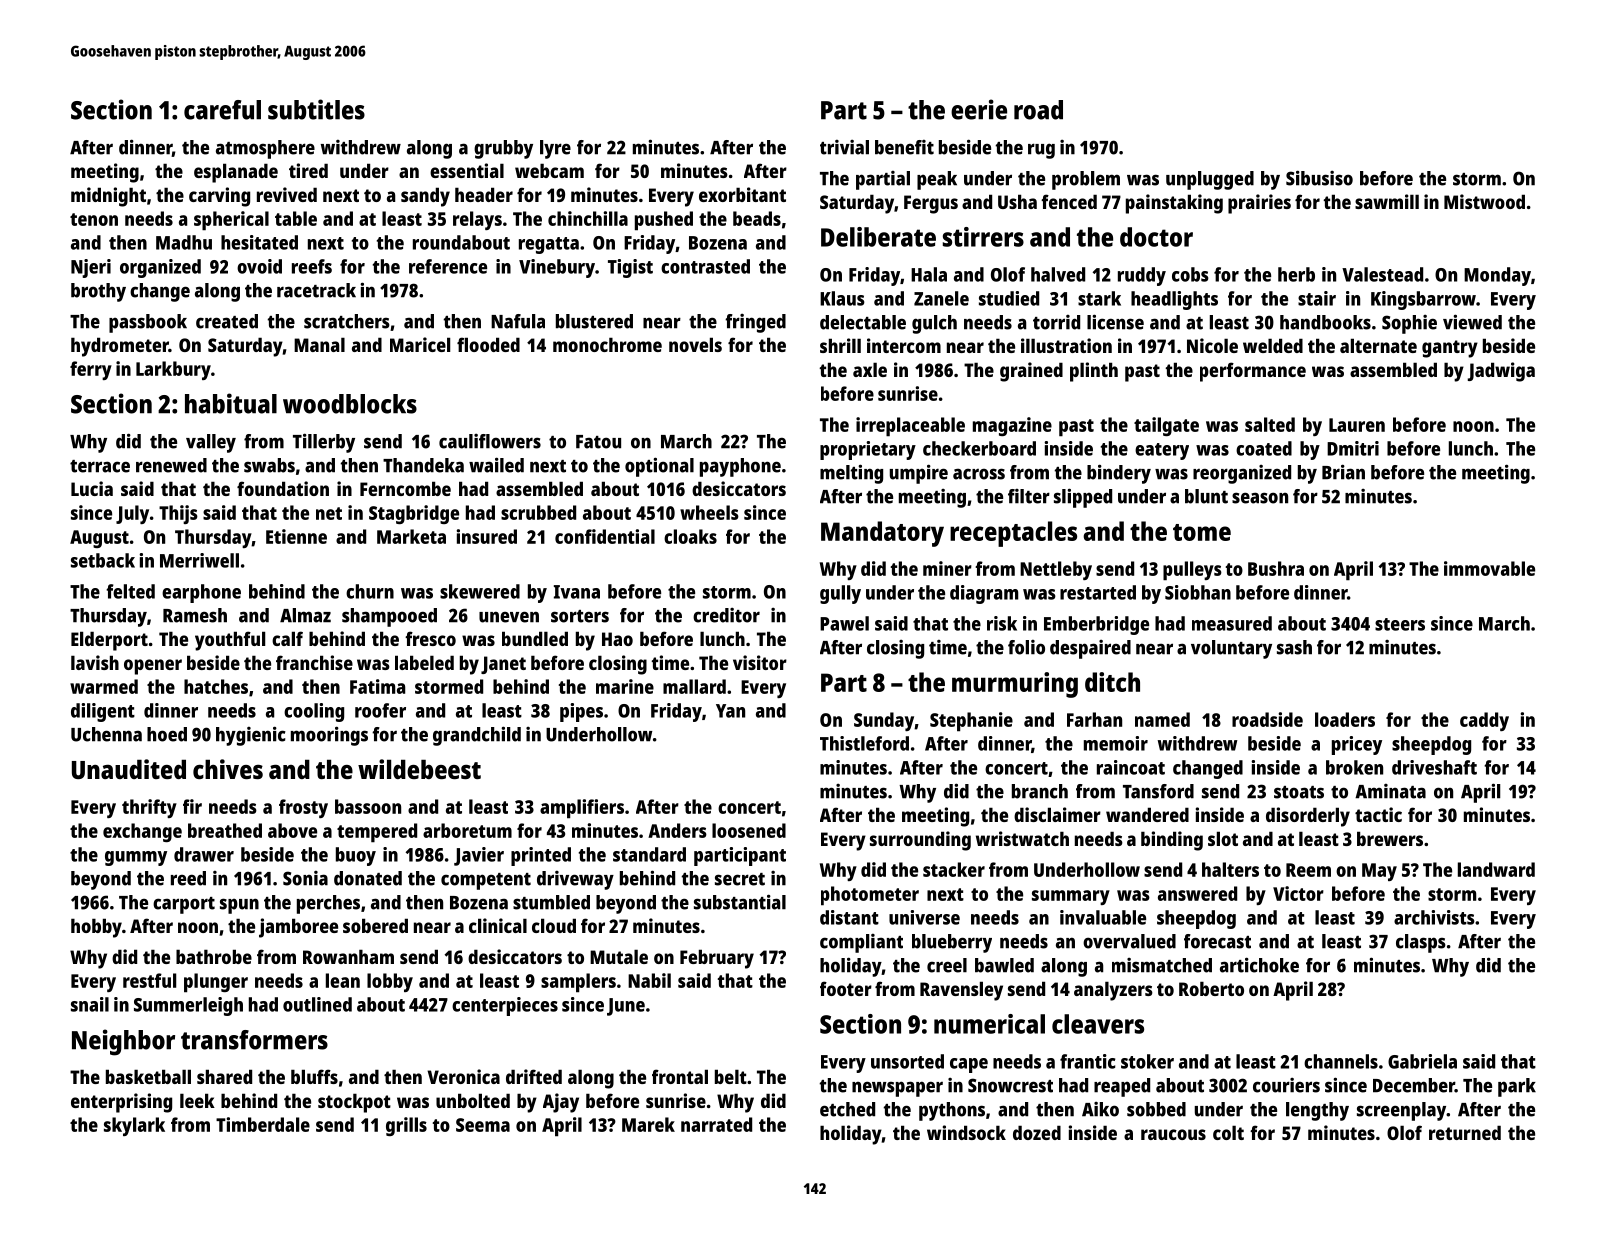 This document has width=1606, height=1241. Describe the element at coordinates (211, 443) in the document. I see `valley` at that location.
